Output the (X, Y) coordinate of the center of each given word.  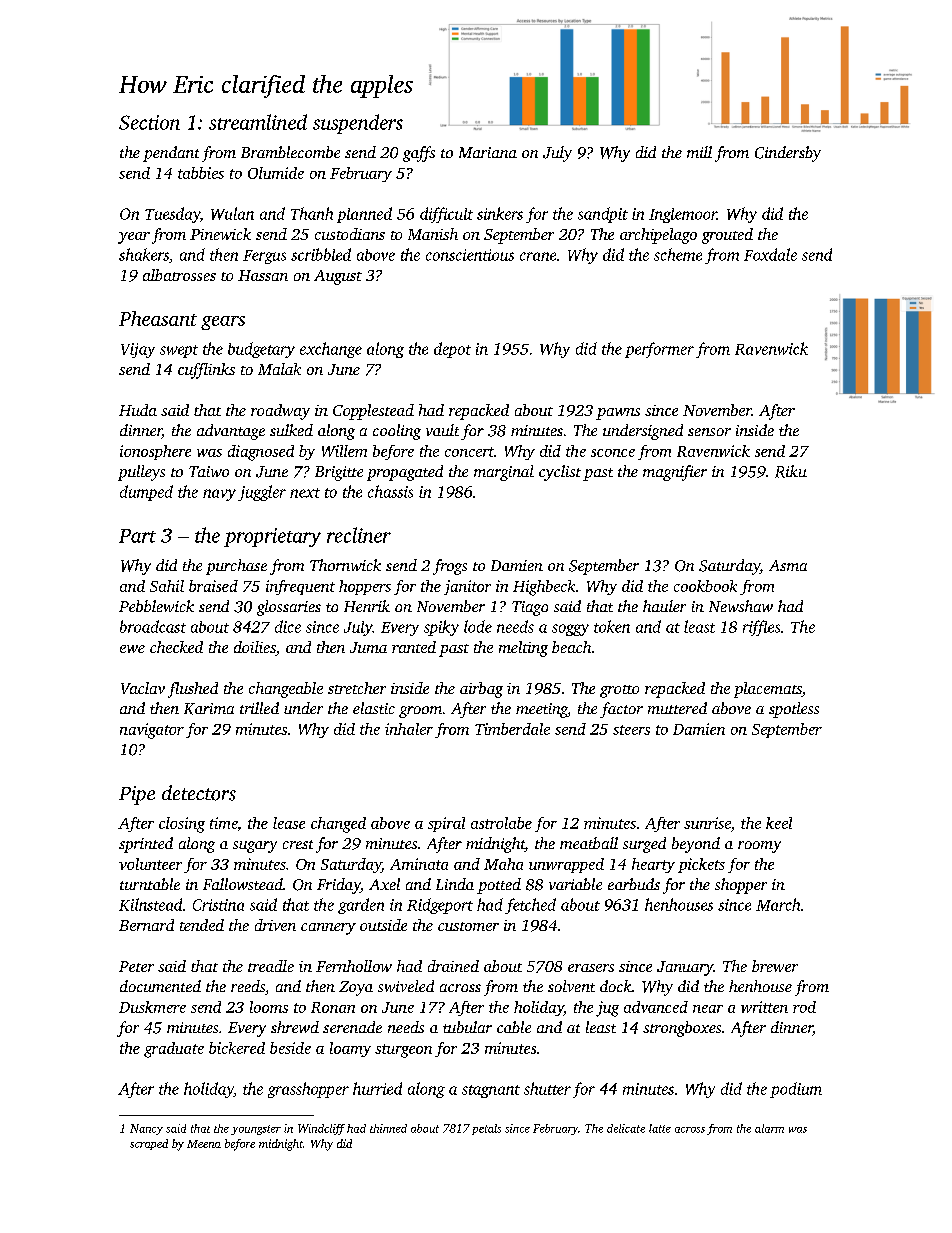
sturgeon (403, 1051)
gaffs (419, 154)
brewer (775, 966)
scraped (149, 1144)
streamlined (258, 122)
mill (699, 152)
